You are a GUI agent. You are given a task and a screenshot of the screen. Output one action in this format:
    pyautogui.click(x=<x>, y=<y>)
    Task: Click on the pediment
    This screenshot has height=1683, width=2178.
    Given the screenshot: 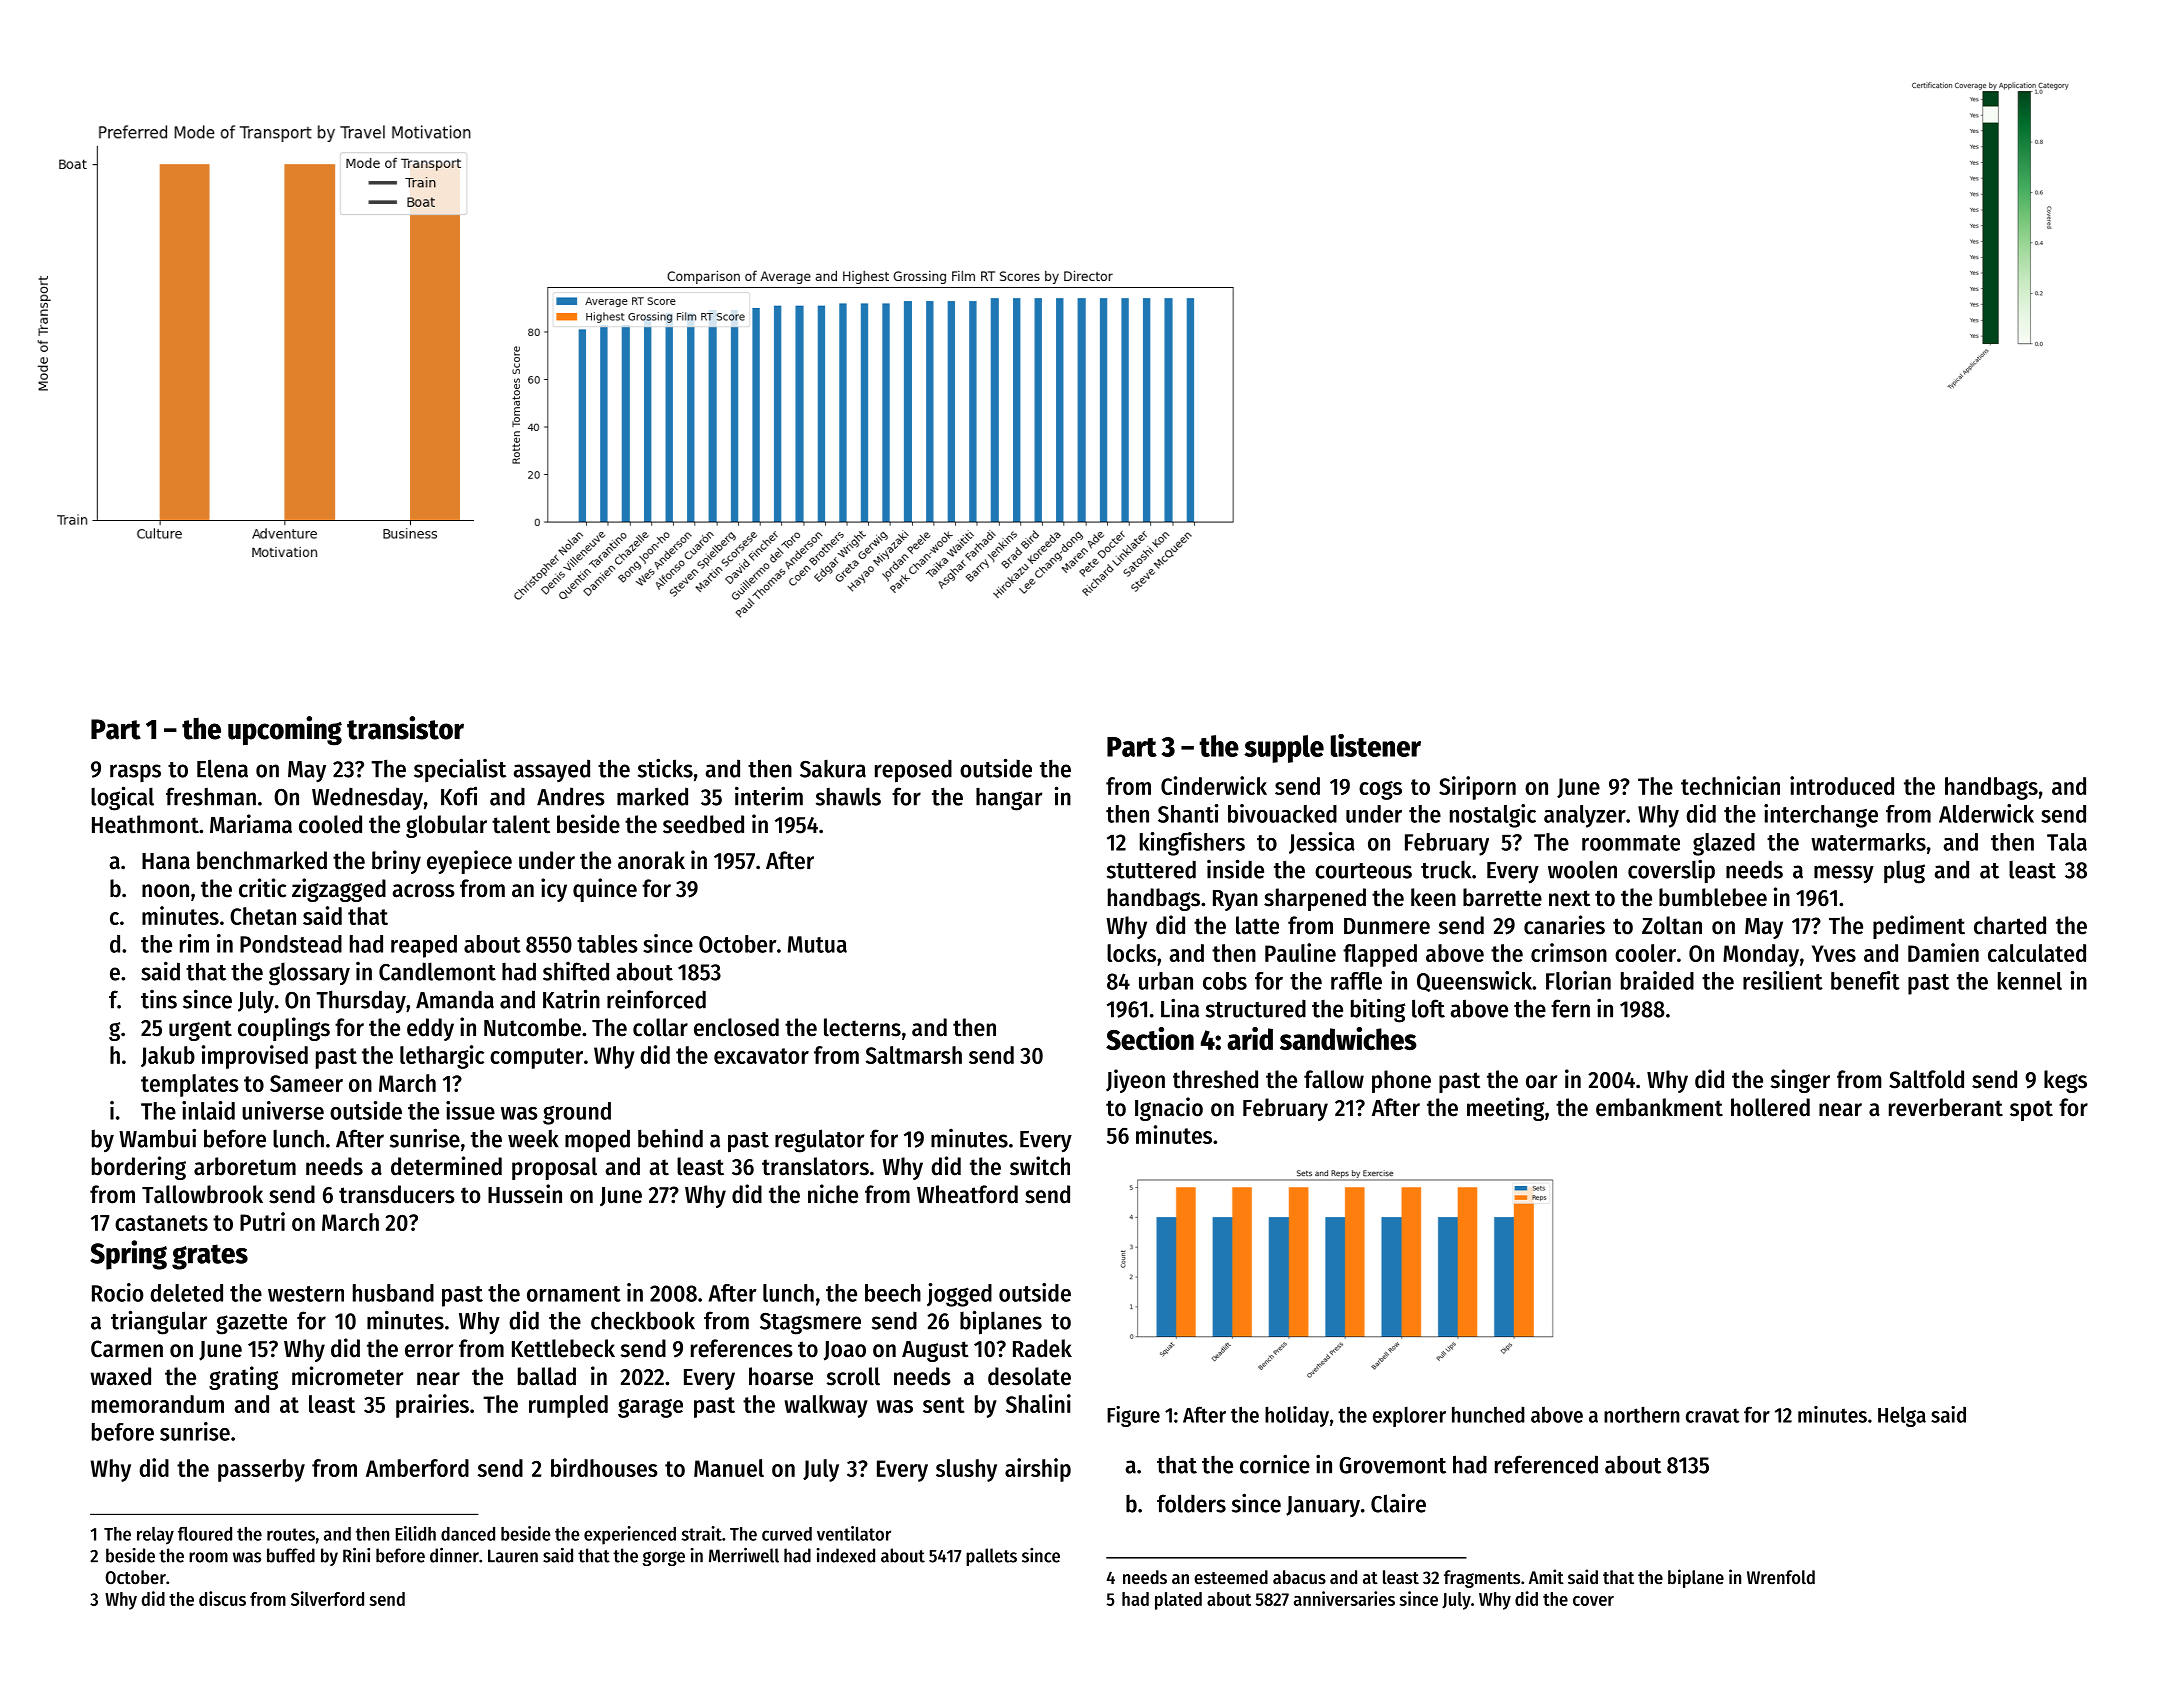 What is the action you would take?
    pyautogui.click(x=1919, y=927)
